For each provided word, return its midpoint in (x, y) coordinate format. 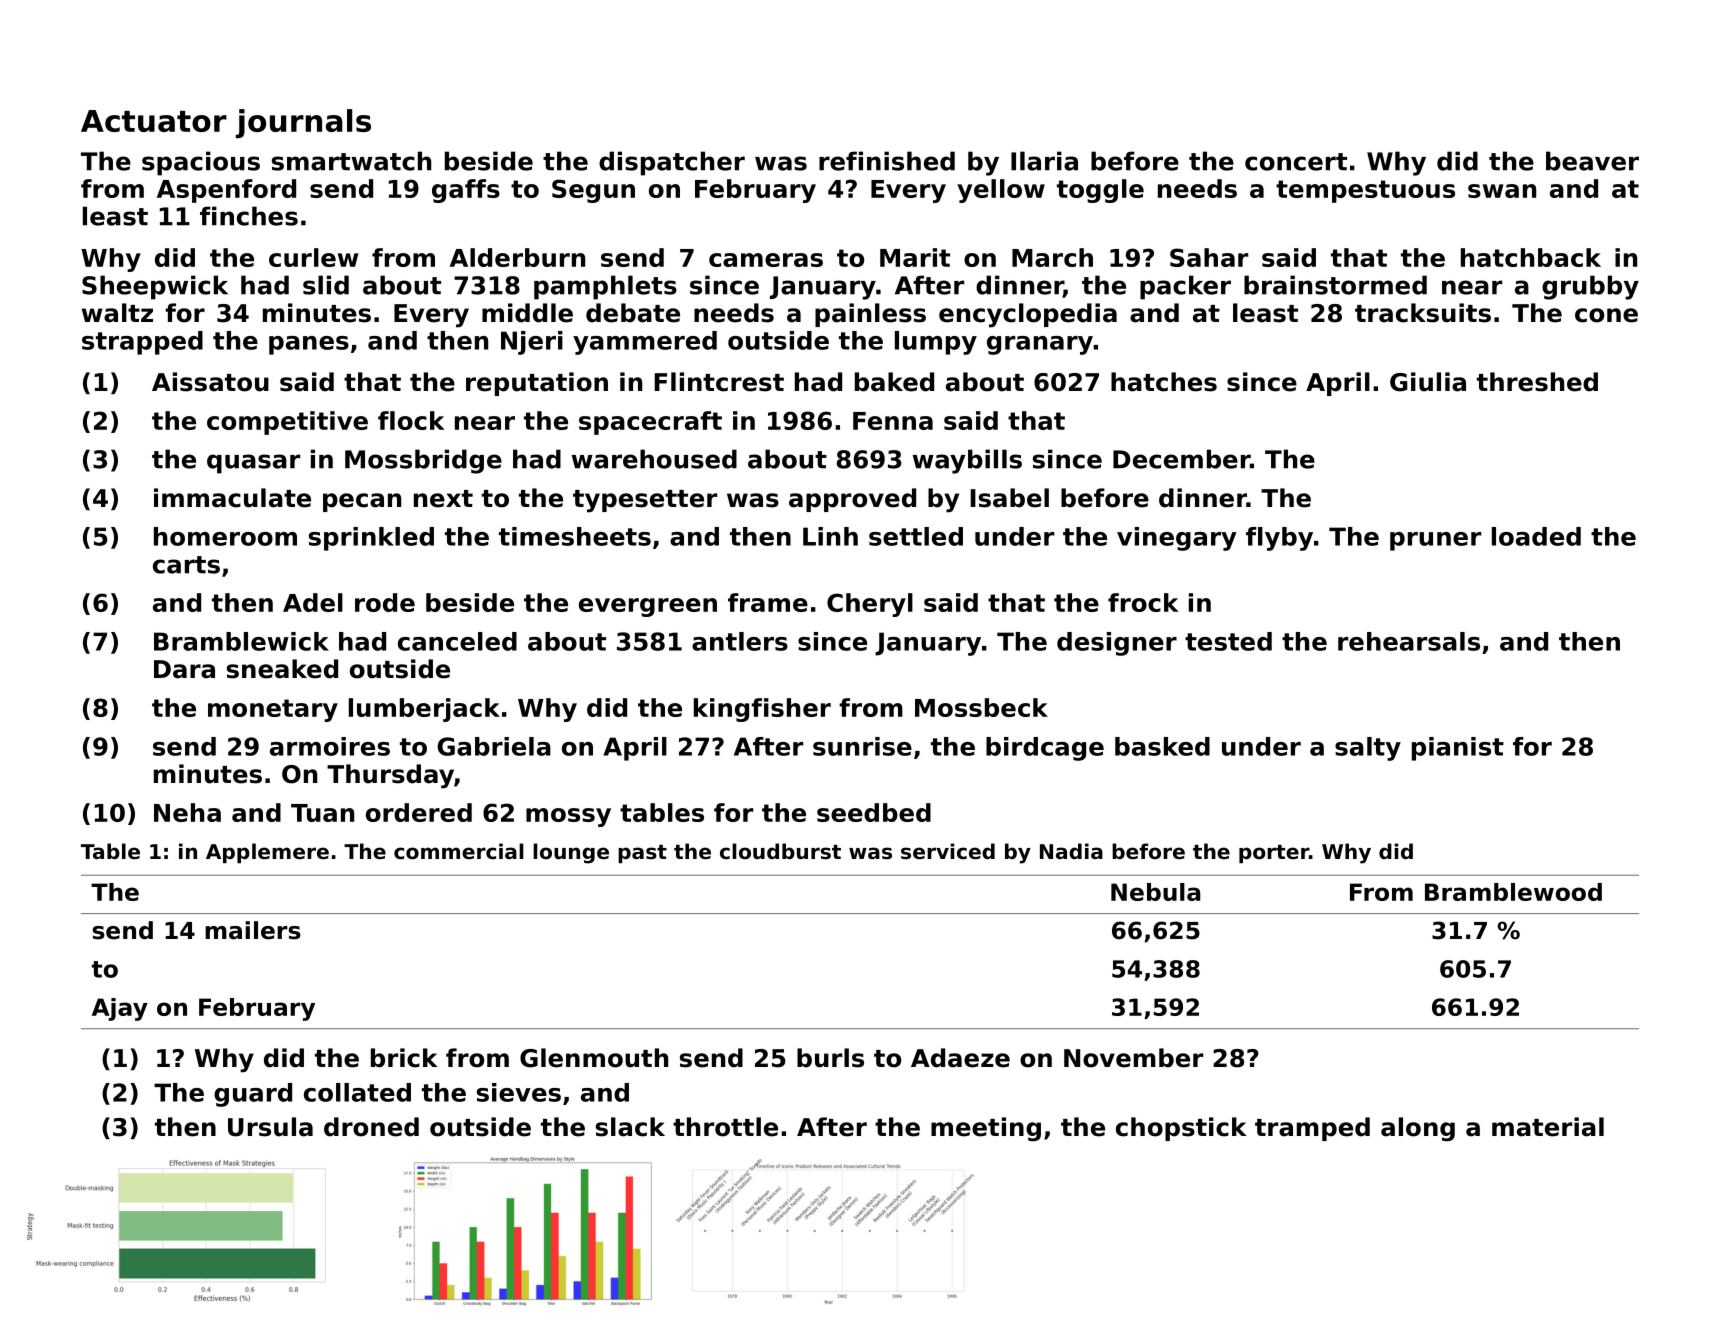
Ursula (270, 1127)
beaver (1592, 161)
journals (303, 123)
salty (1368, 749)
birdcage (1045, 749)
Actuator (154, 121)
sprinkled (371, 539)
